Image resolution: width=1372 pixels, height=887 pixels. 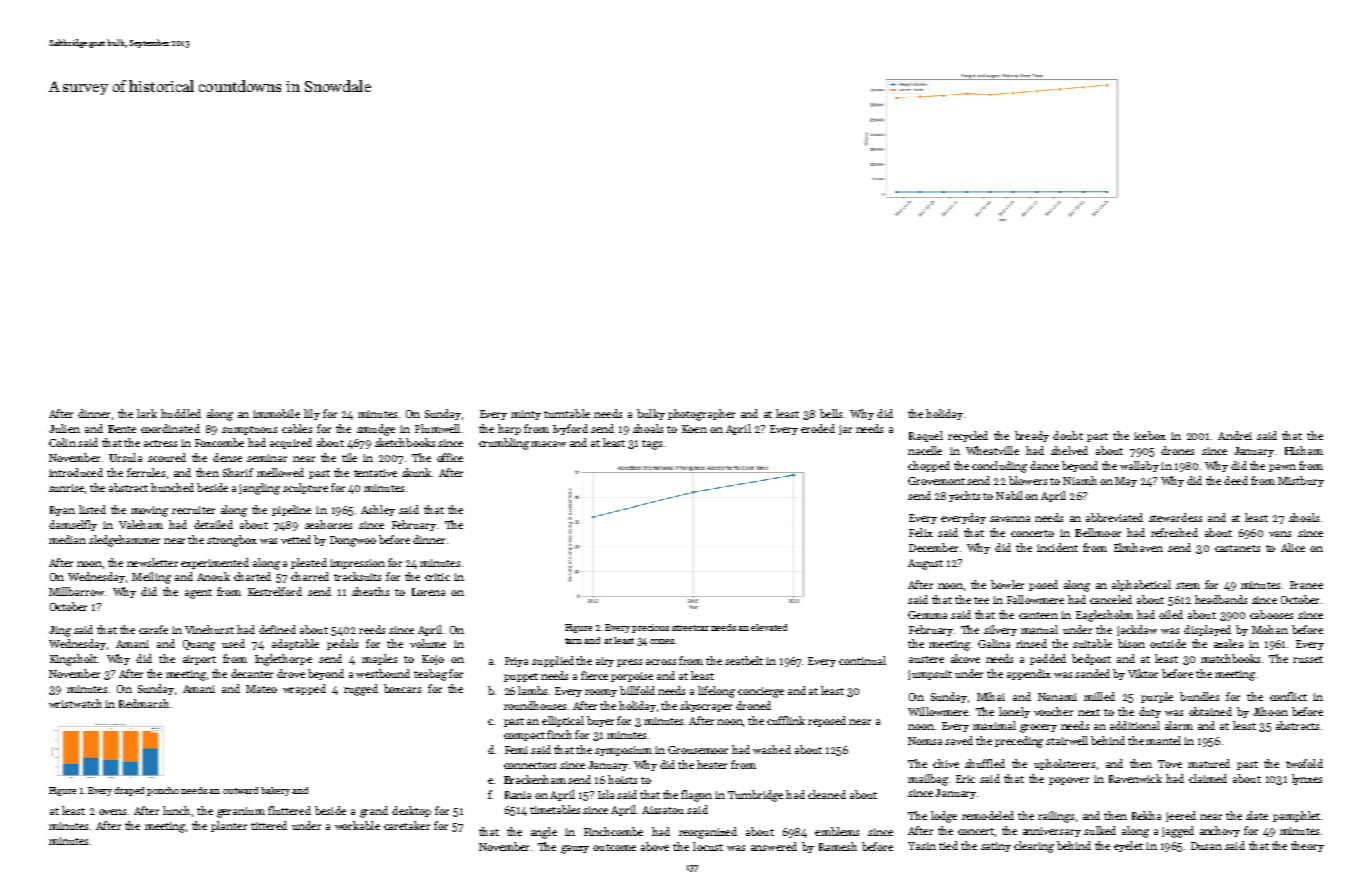 I want to click on theory, so click(x=1307, y=846).
